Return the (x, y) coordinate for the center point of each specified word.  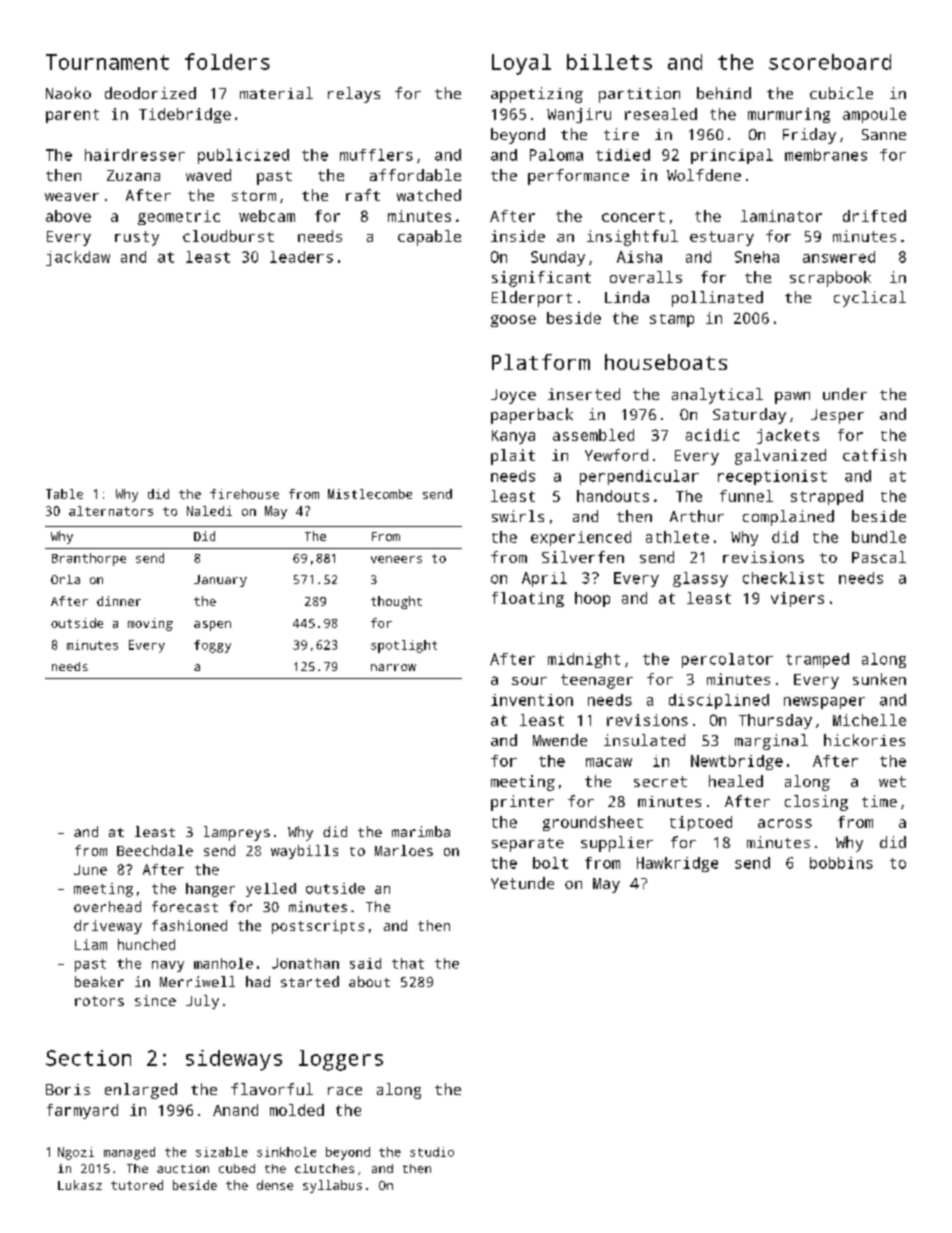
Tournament (107, 62)
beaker (99, 981)
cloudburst (228, 236)
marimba (421, 831)
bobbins (841, 863)
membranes (826, 155)
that (408, 963)
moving (150, 624)
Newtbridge (737, 762)
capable (429, 238)
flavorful (272, 1089)
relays (354, 95)
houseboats (666, 362)
